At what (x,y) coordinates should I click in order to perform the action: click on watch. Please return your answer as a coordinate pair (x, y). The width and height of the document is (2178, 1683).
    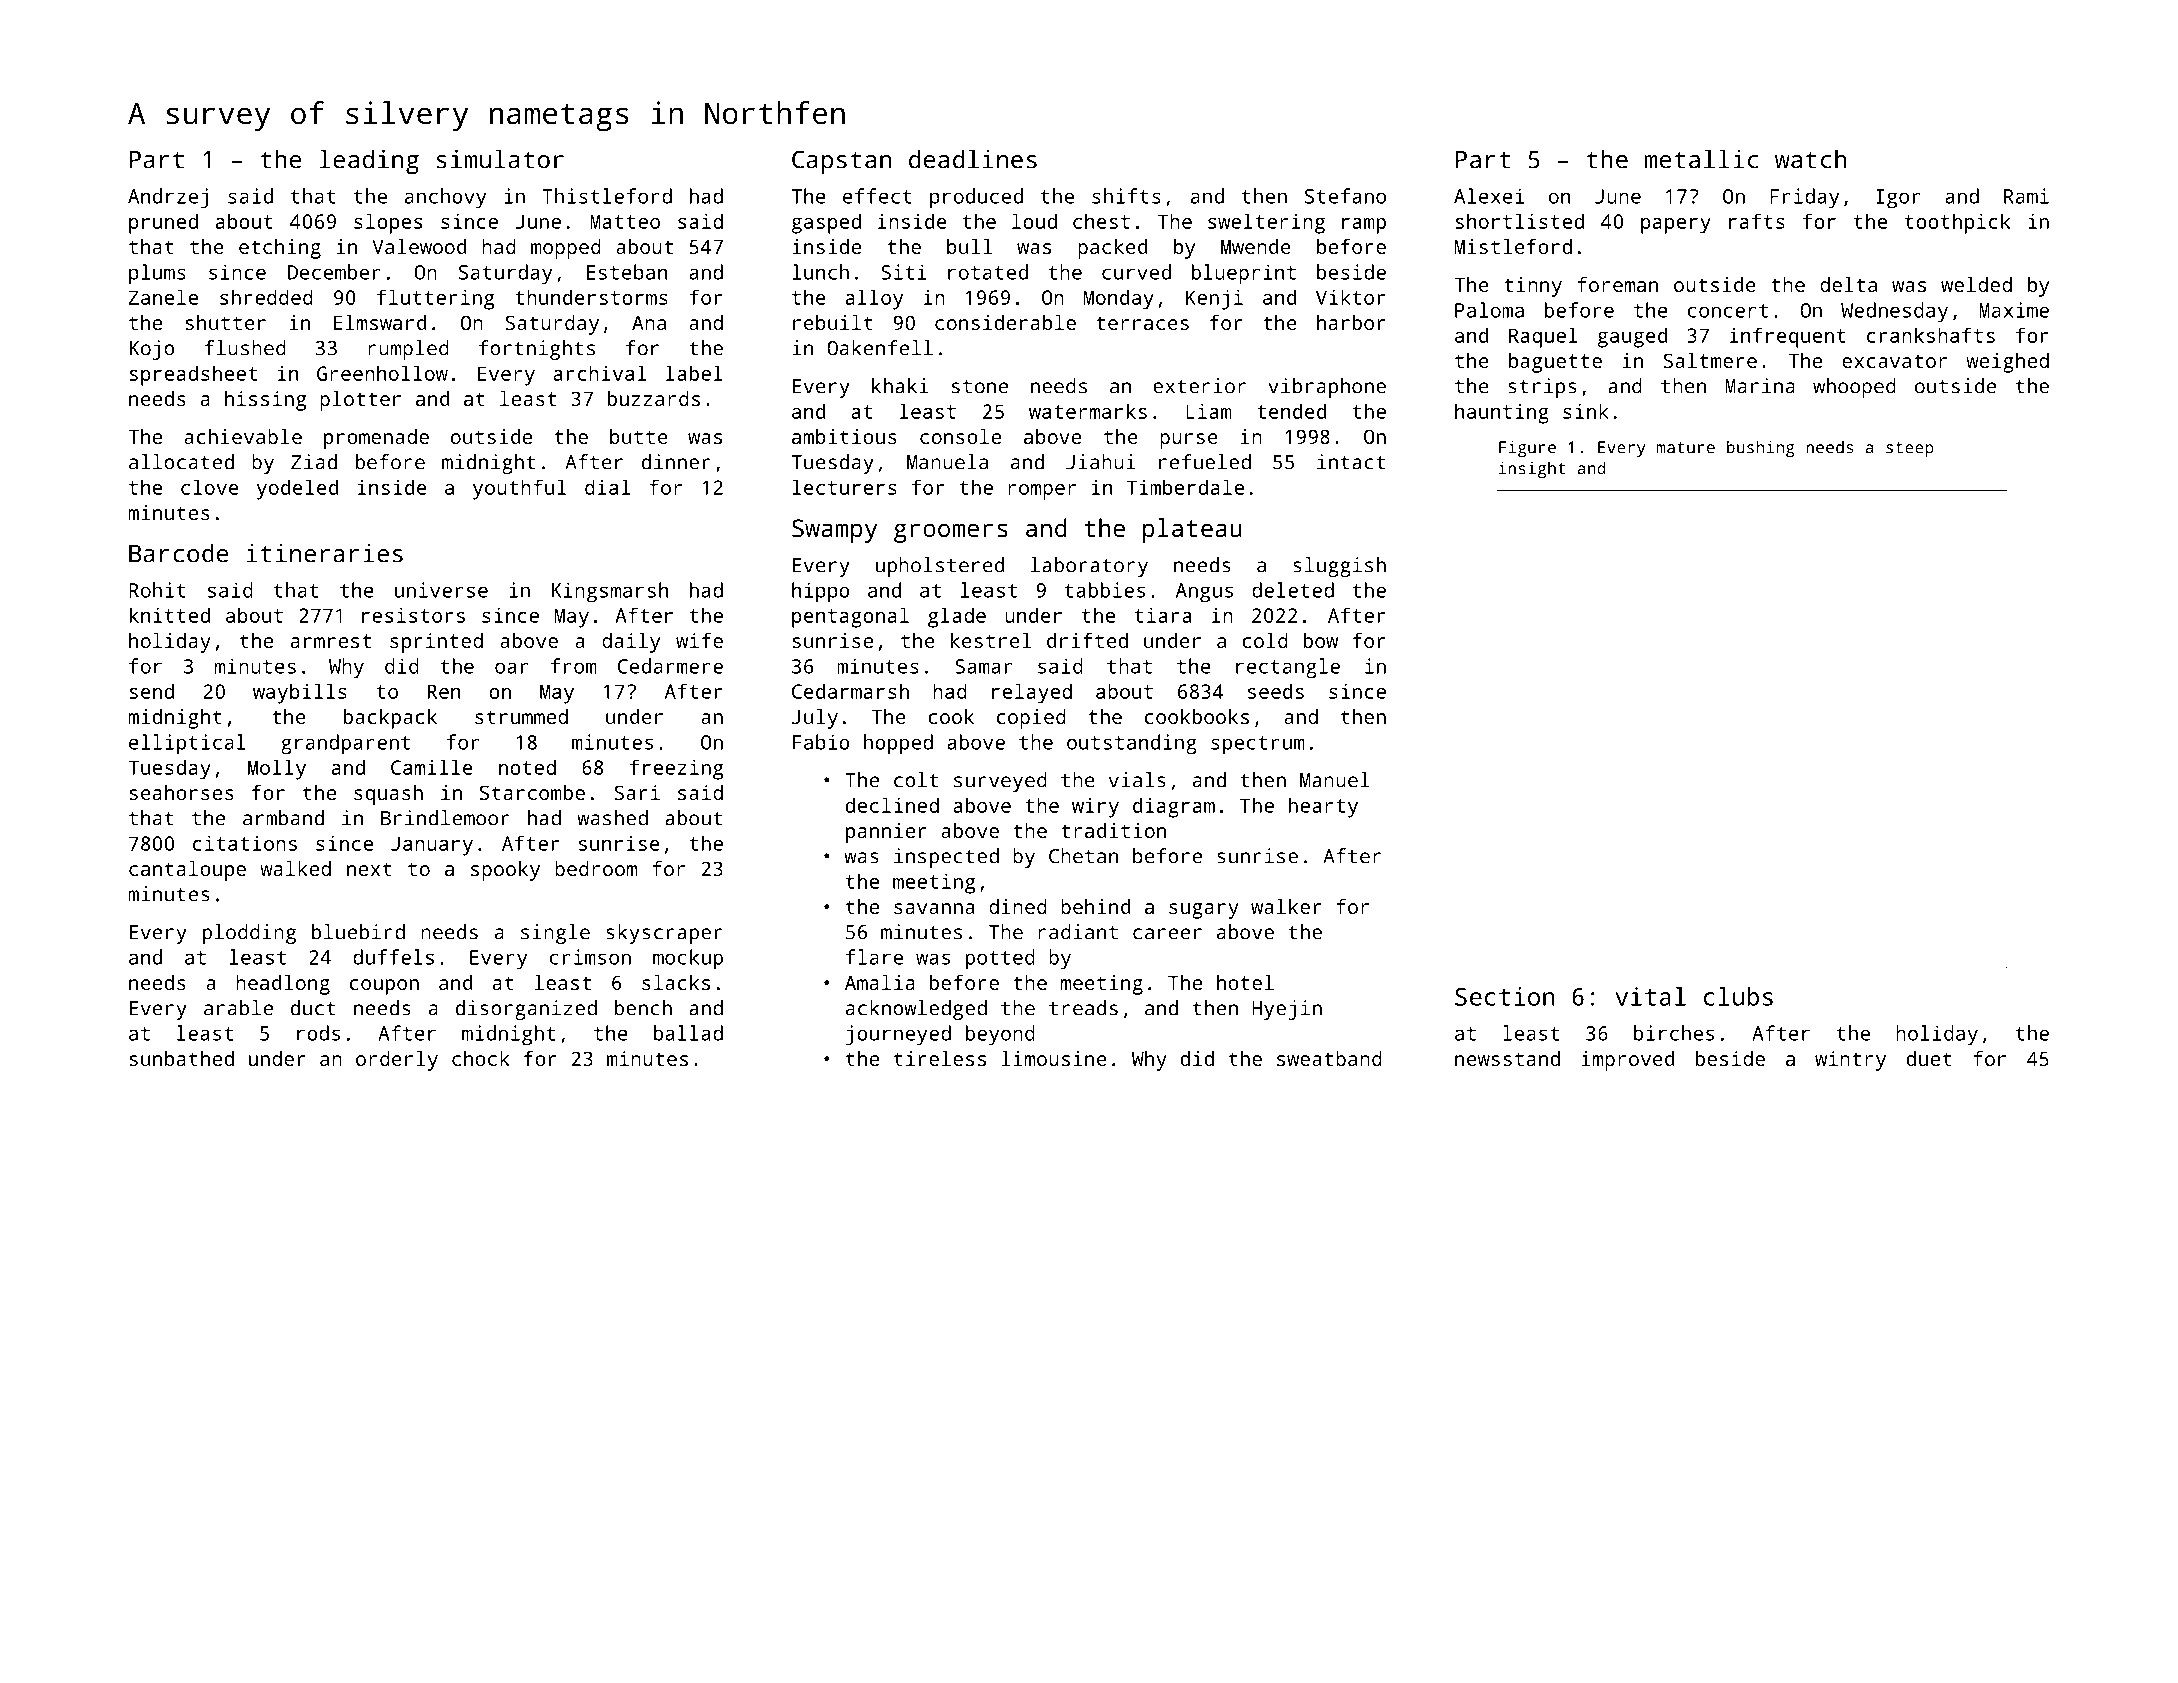
    Looking at the image, I should click on (1810, 159).
